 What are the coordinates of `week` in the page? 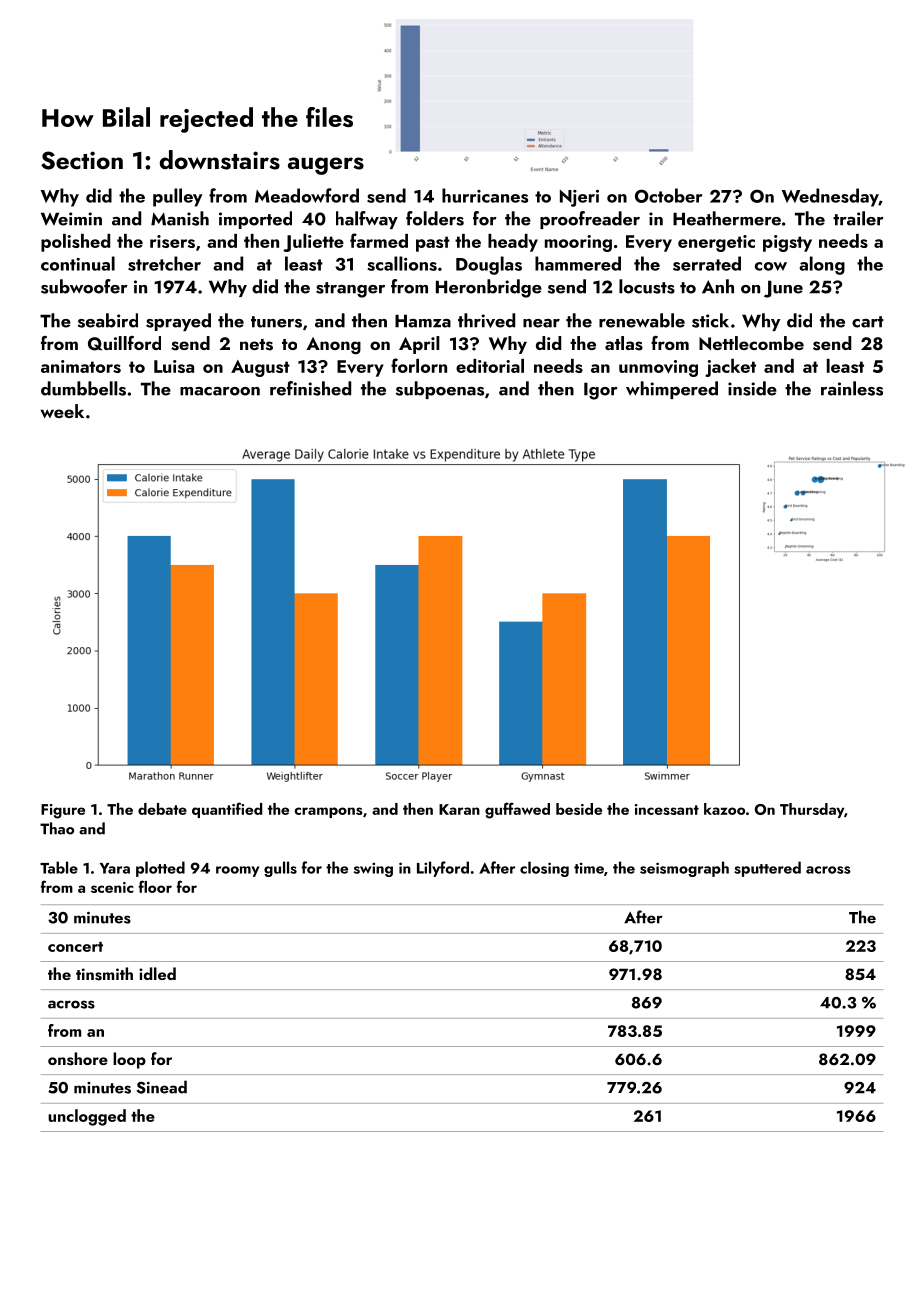 It's located at (62, 411).
